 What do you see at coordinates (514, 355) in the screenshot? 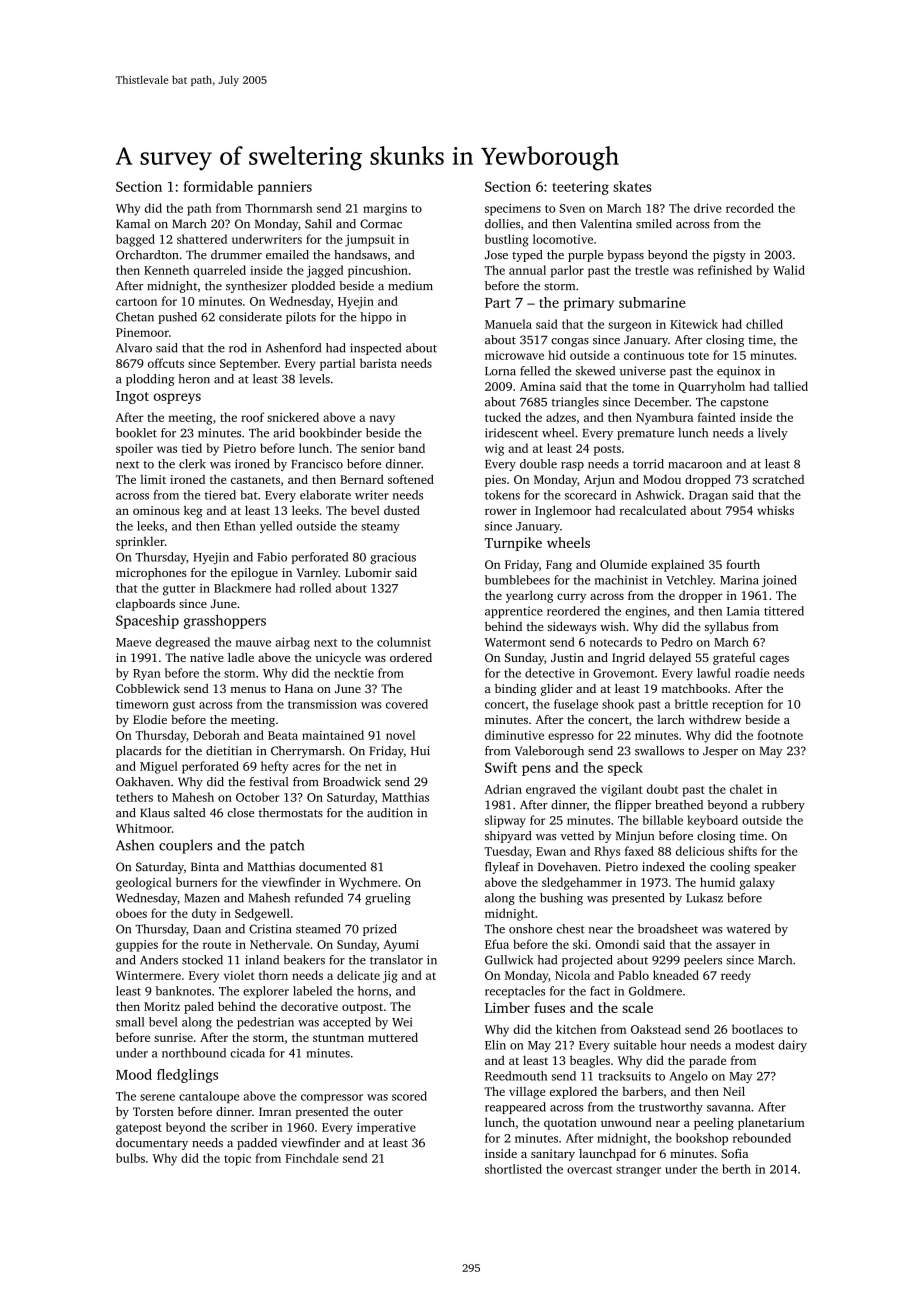
I see `microwave` at bounding box center [514, 355].
